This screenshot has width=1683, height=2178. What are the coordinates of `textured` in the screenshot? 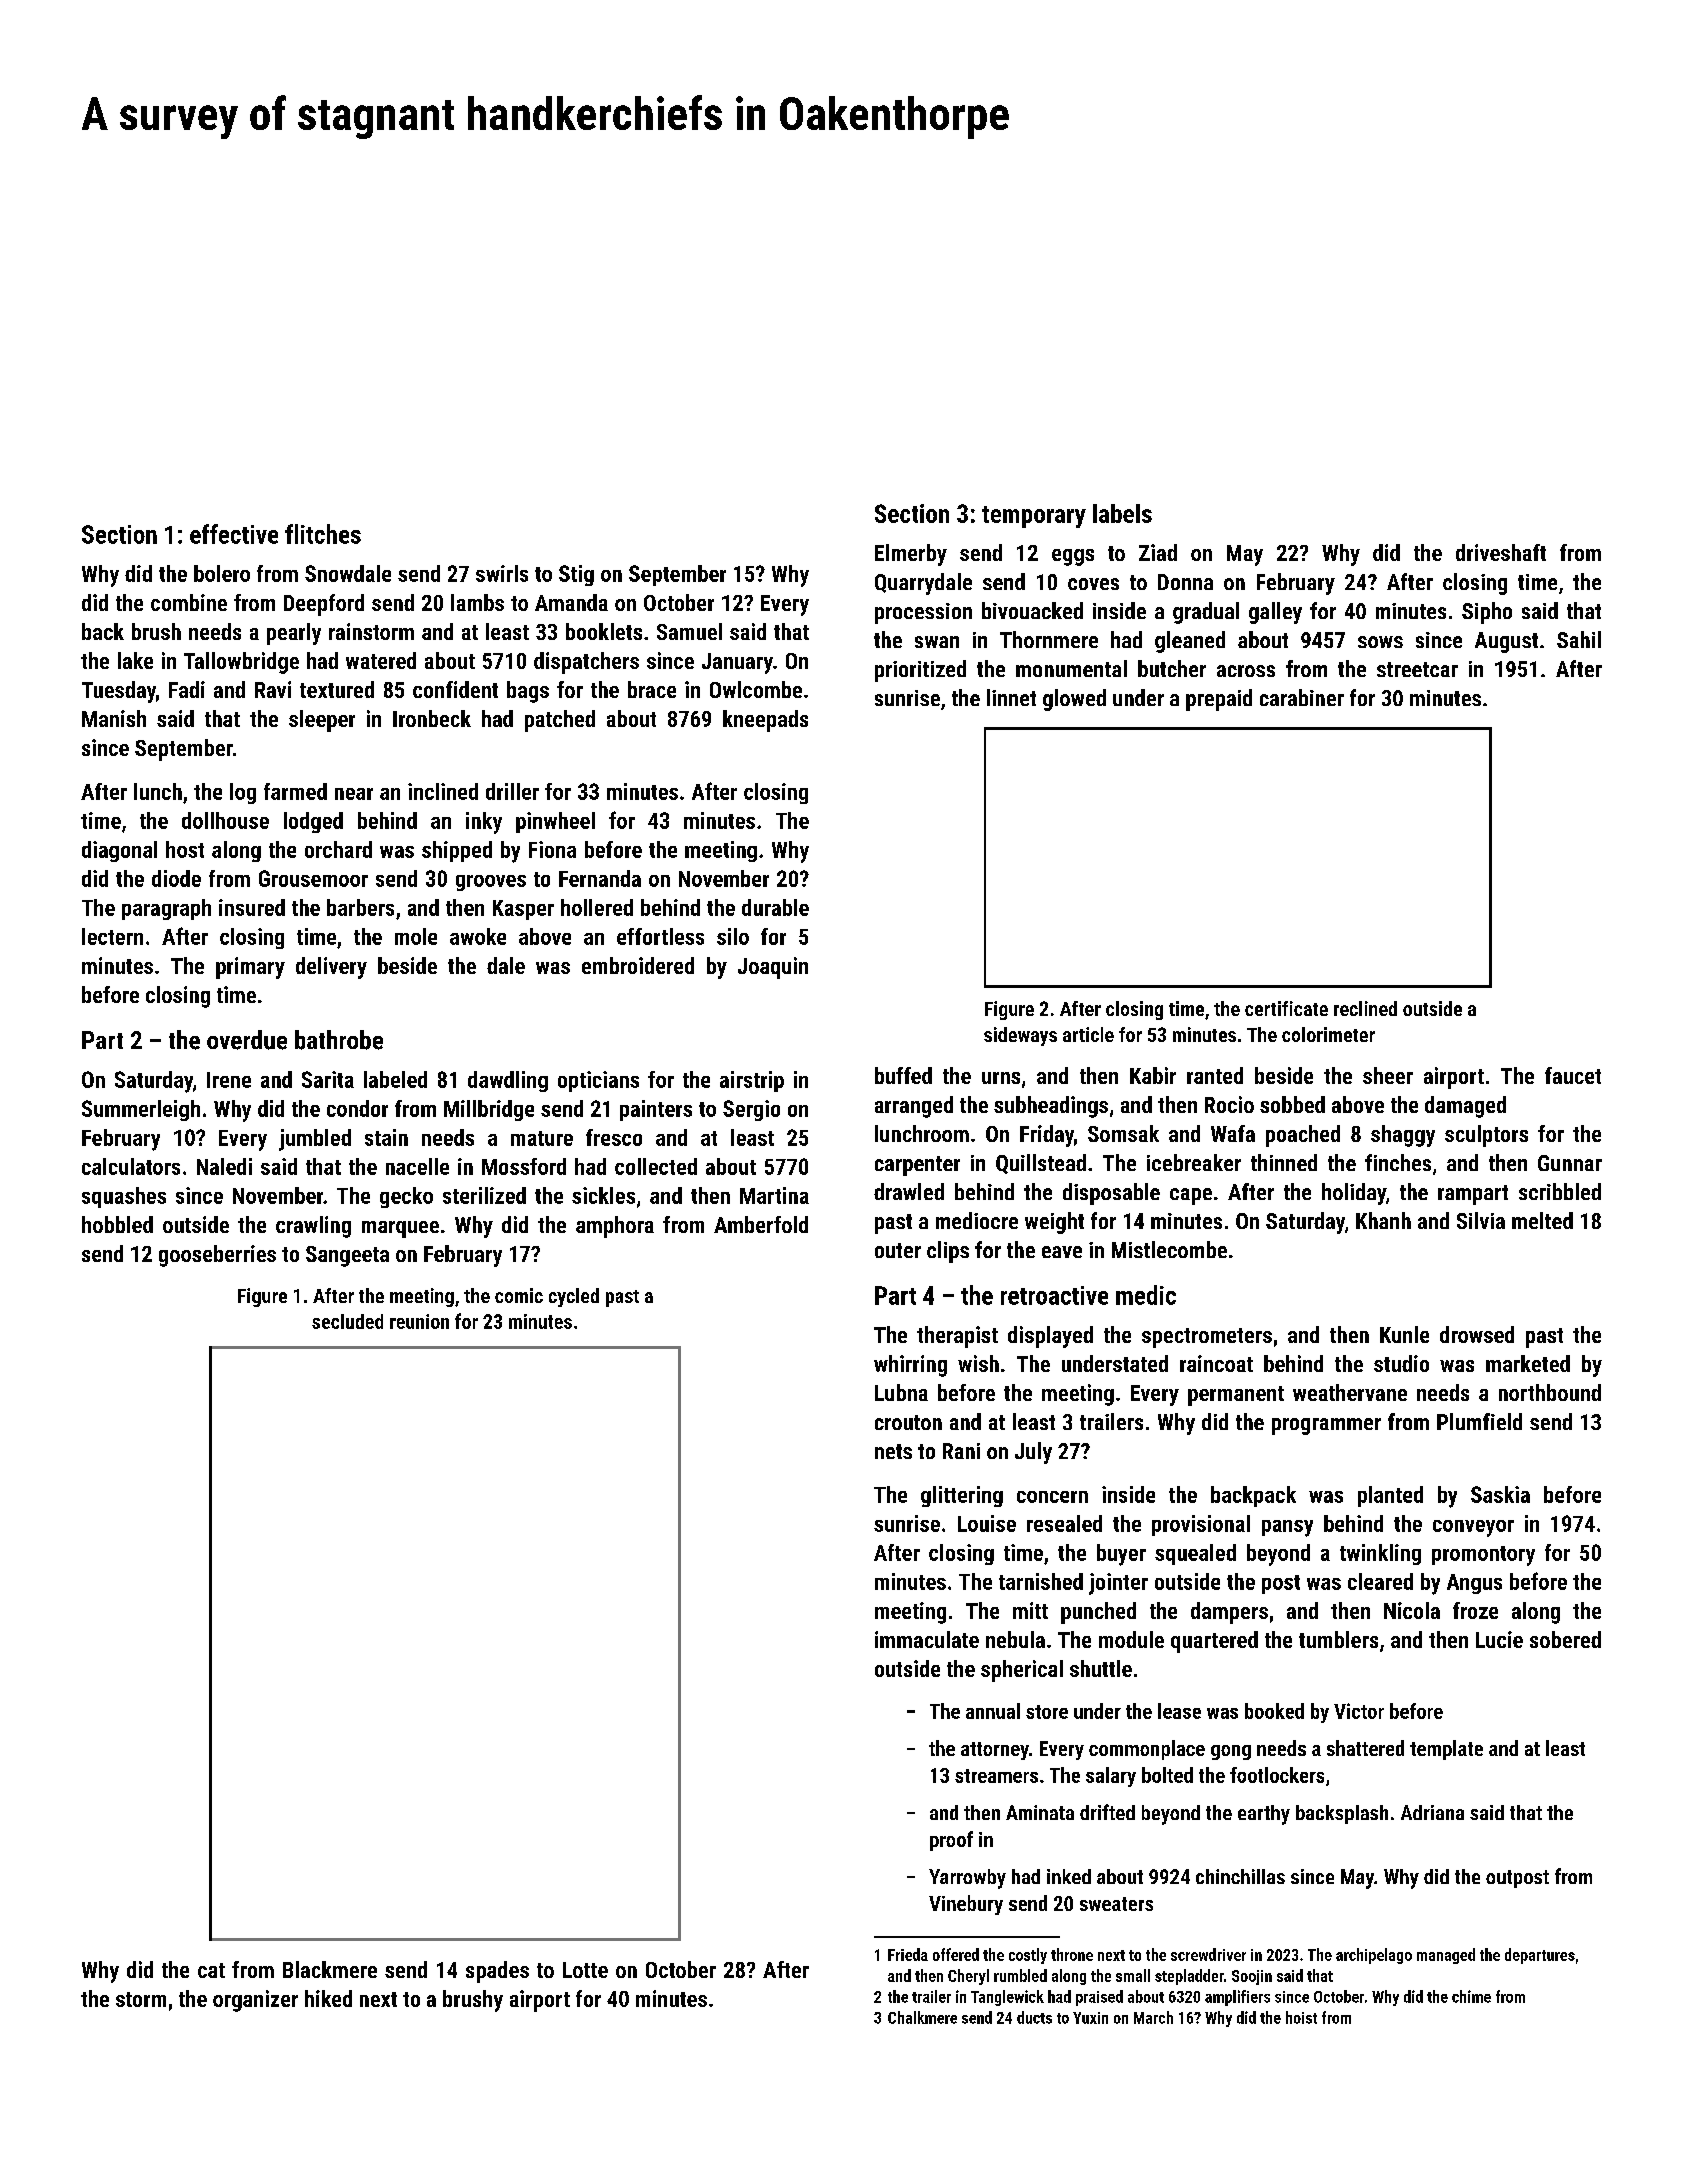 It's located at (337, 689).
